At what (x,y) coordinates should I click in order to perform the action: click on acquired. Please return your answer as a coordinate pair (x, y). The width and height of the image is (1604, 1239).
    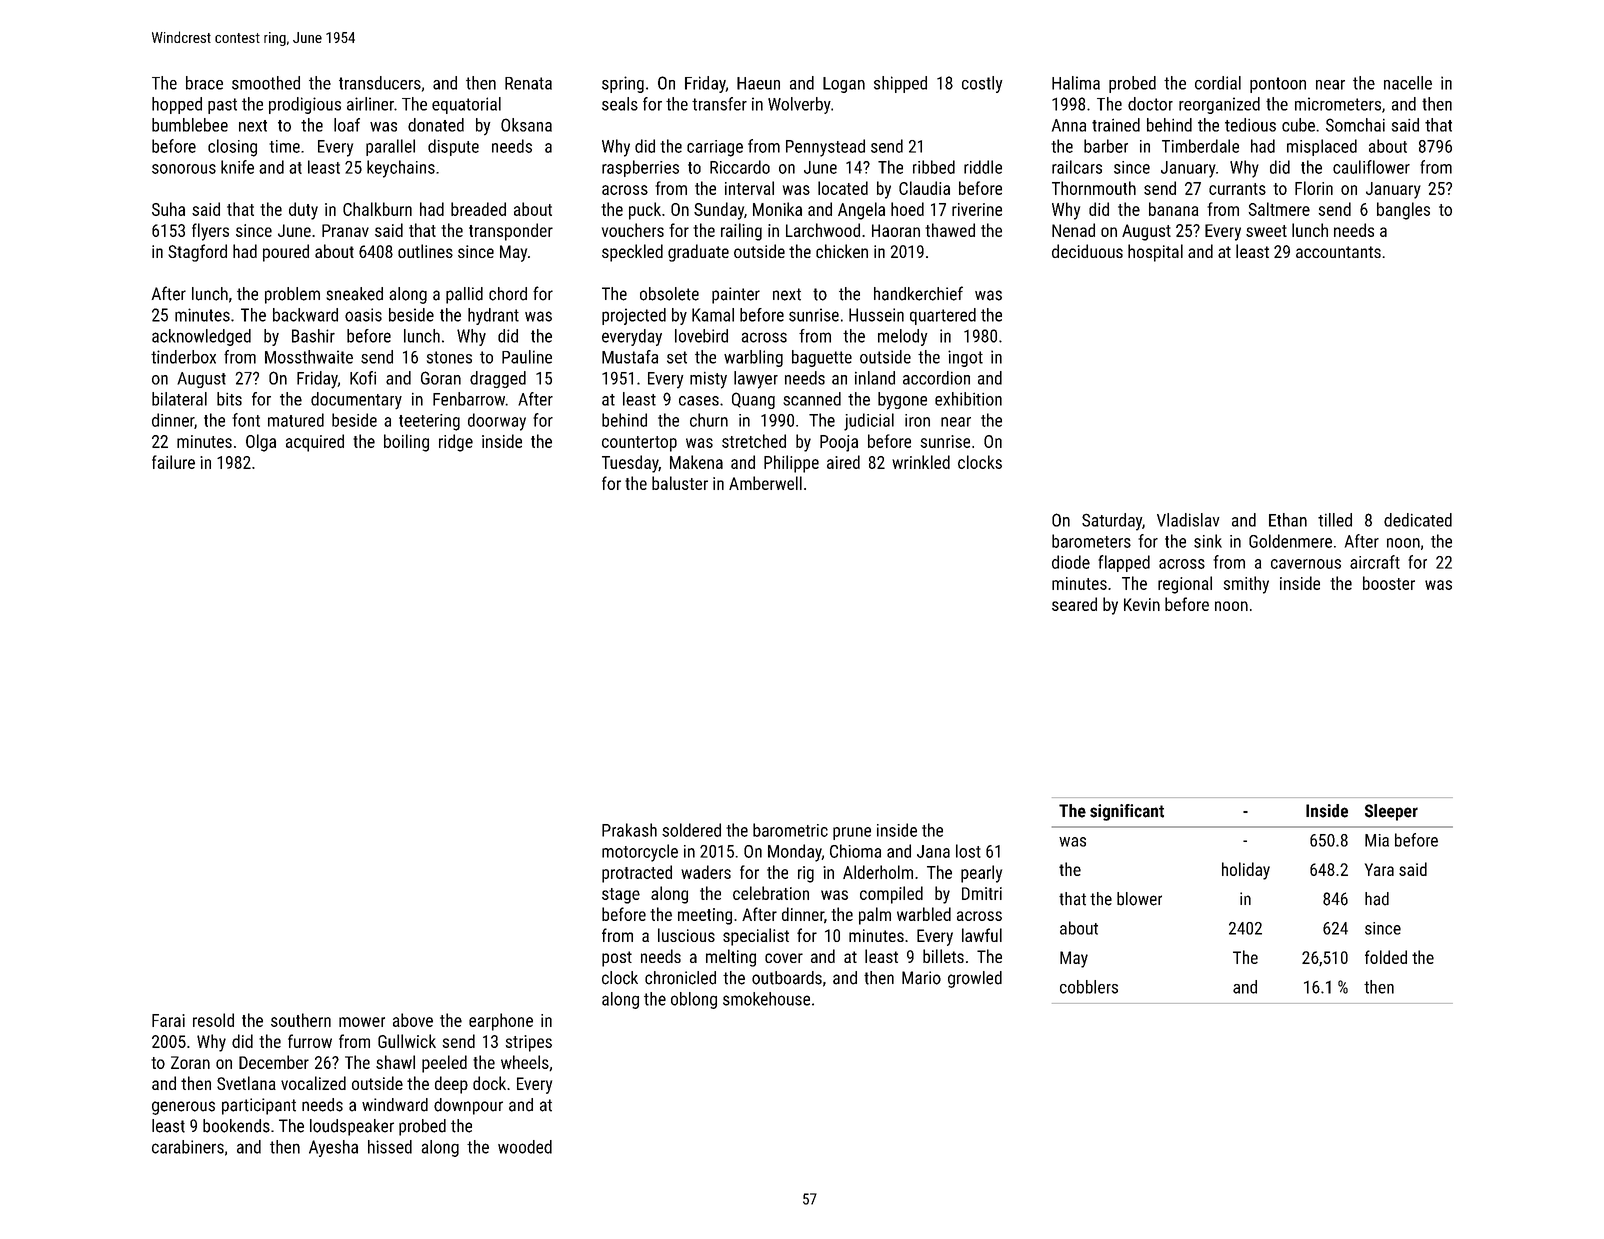
    Looking at the image, I should click on (315, 443).
